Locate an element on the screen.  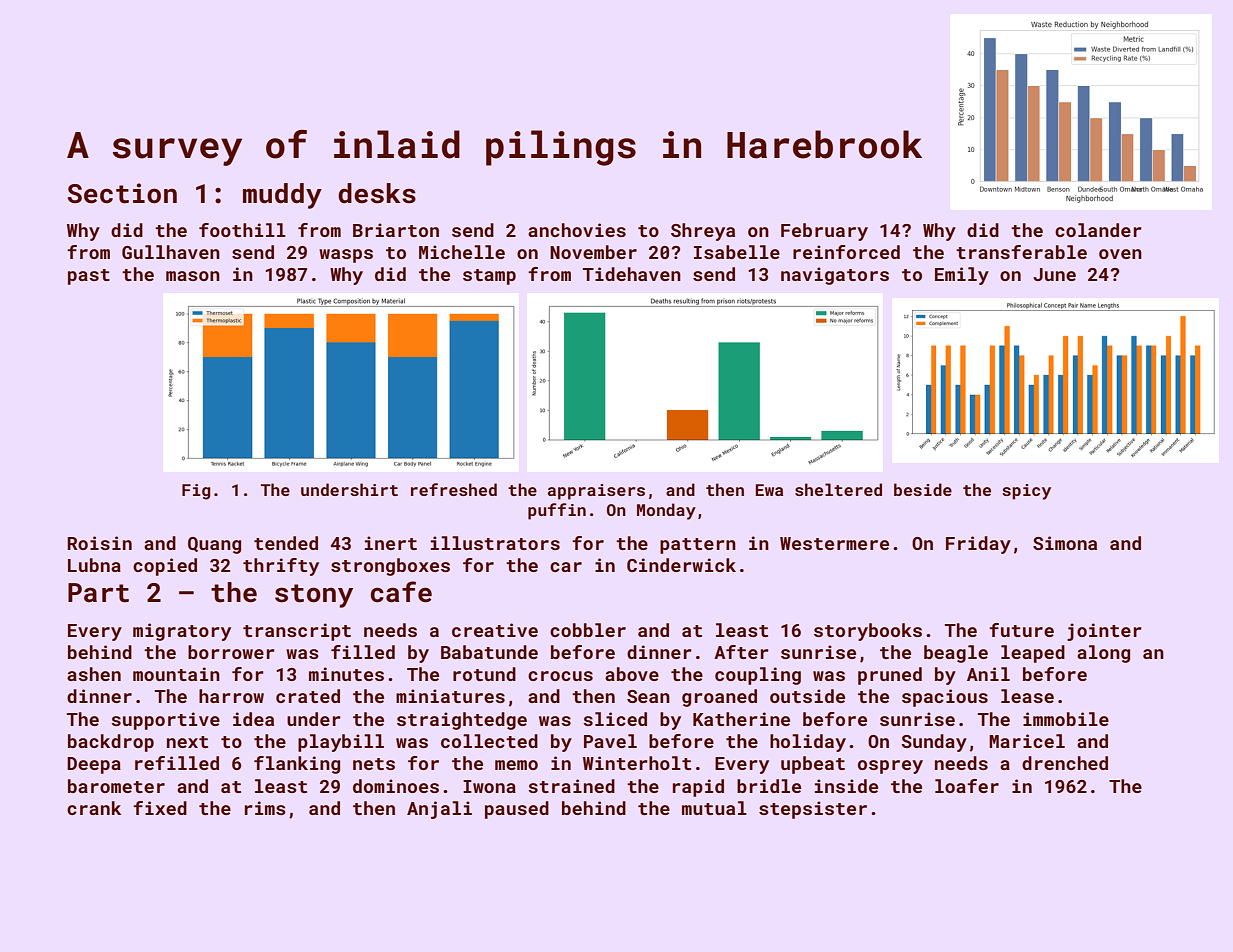
stepsister is located at coordinates (813, 810).
